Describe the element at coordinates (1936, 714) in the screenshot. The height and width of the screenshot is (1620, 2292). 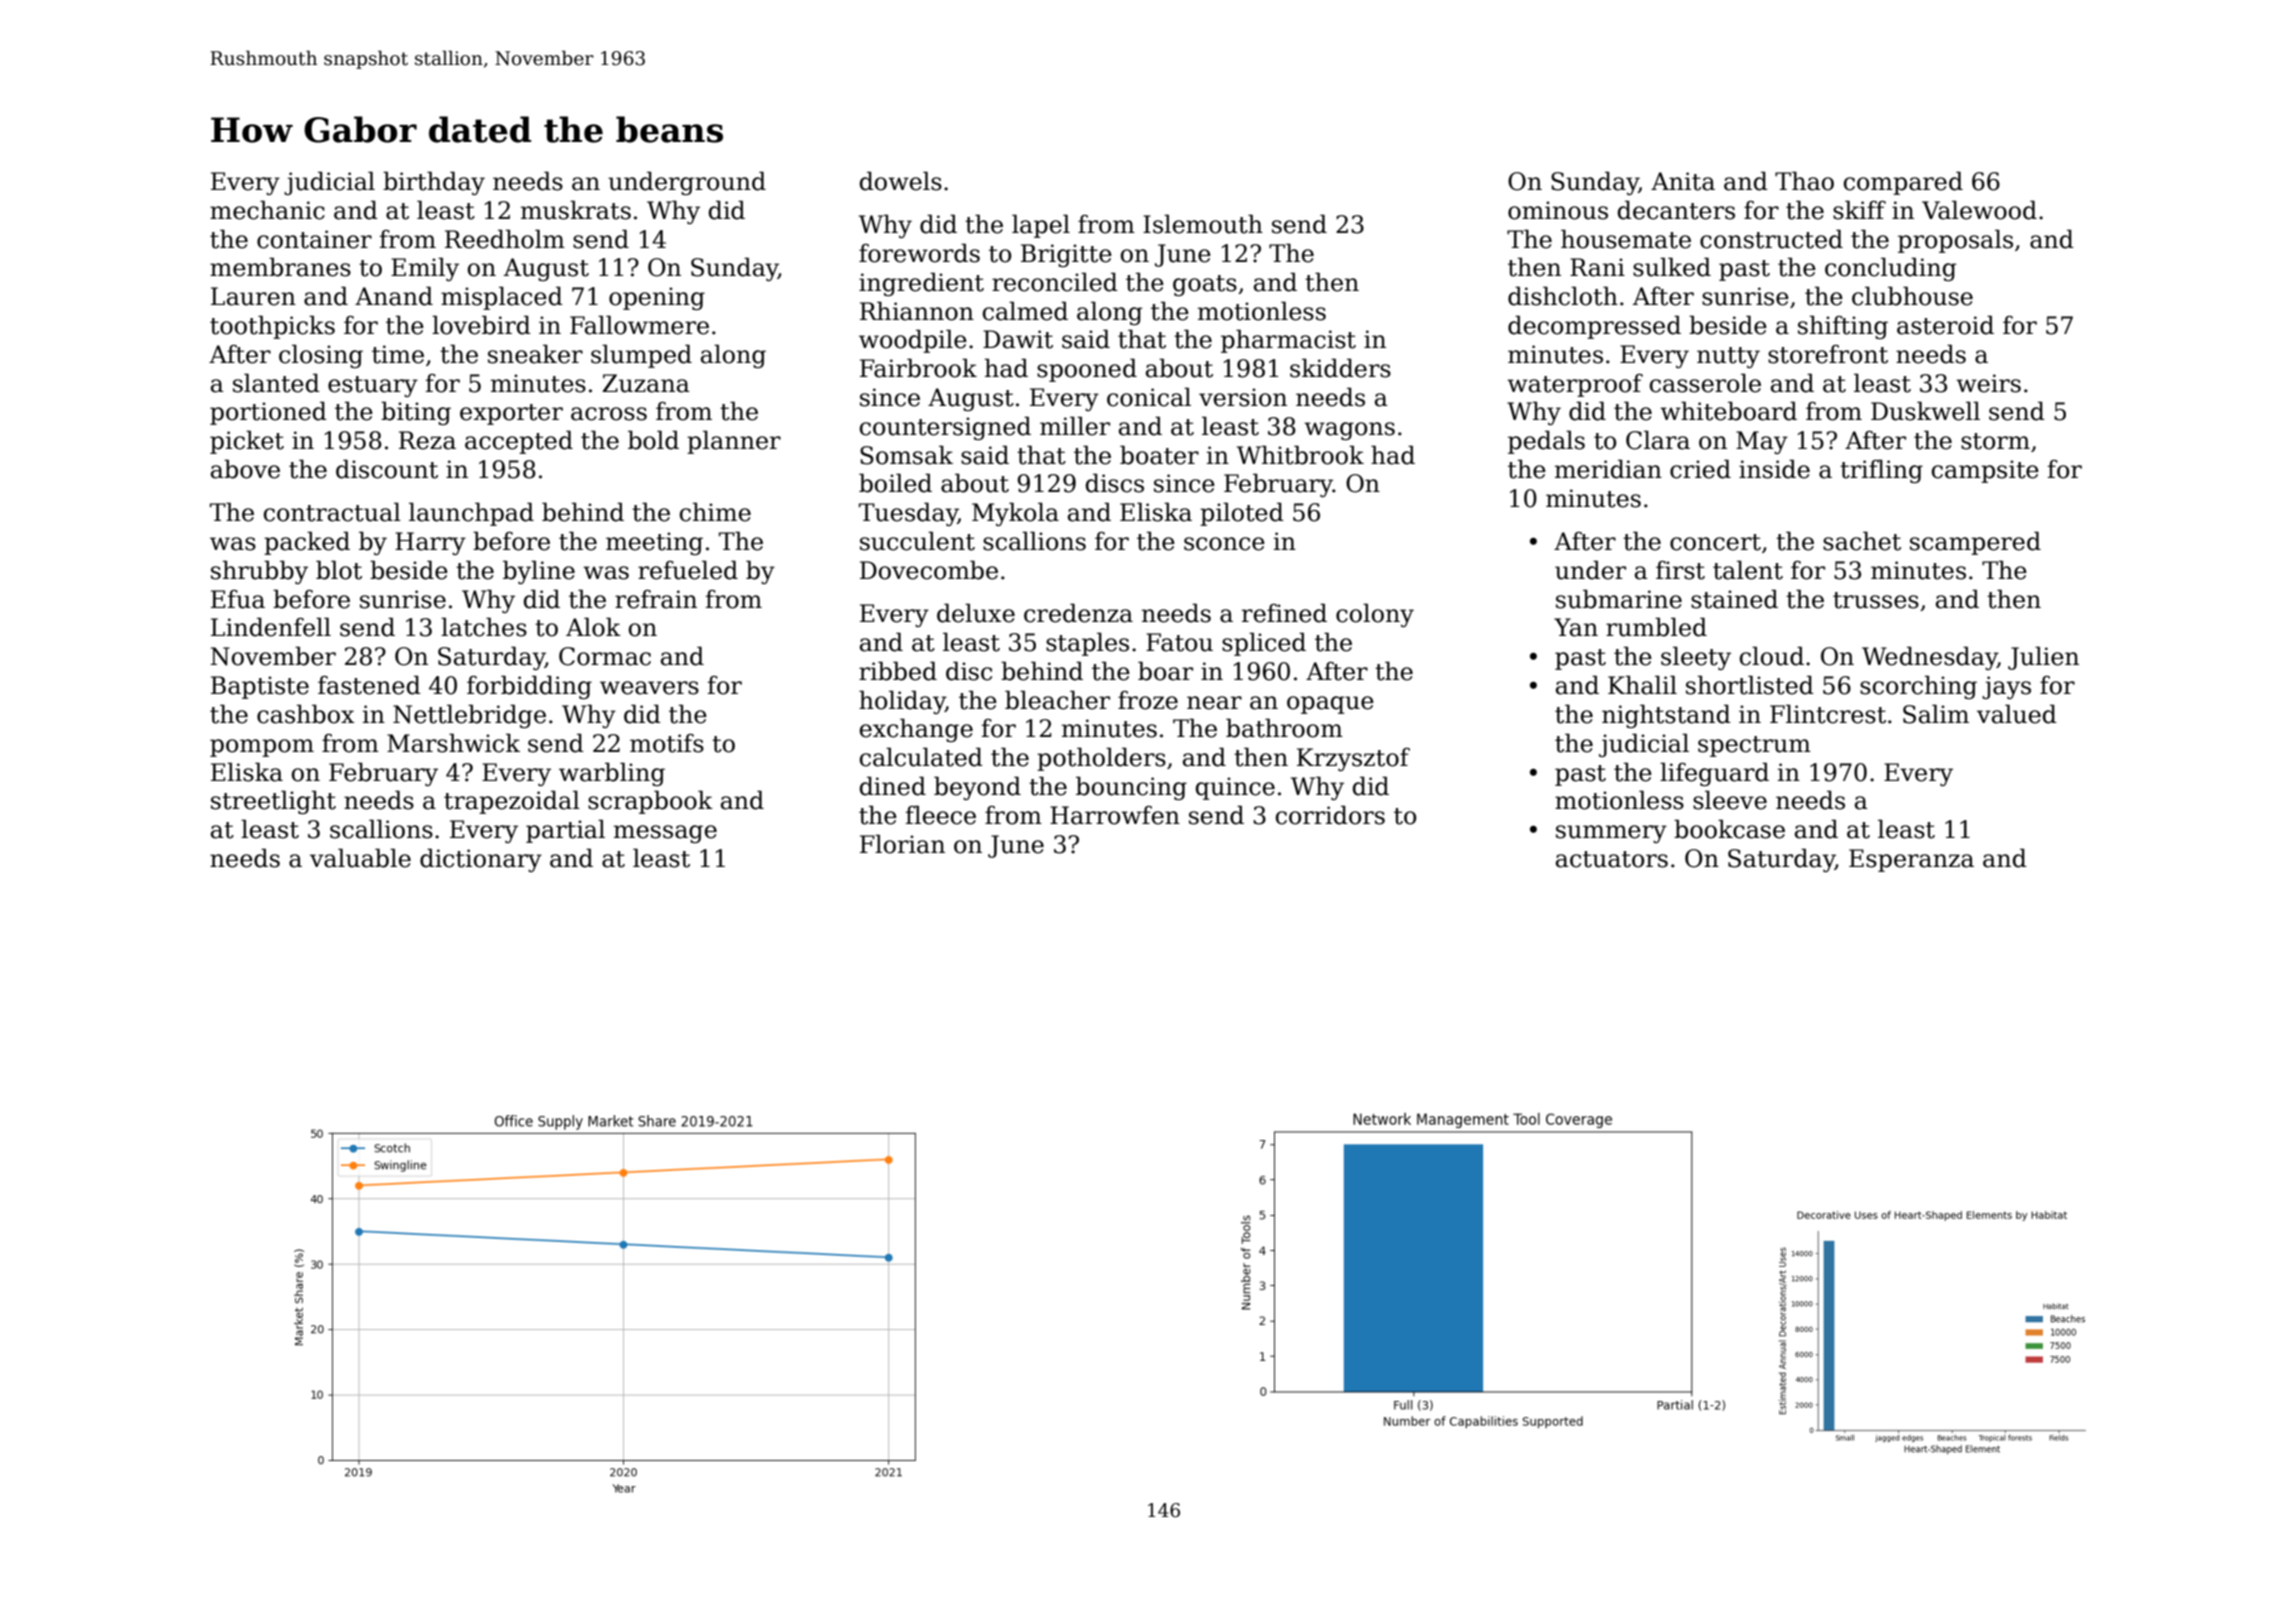
I see `Salim` at that location.
